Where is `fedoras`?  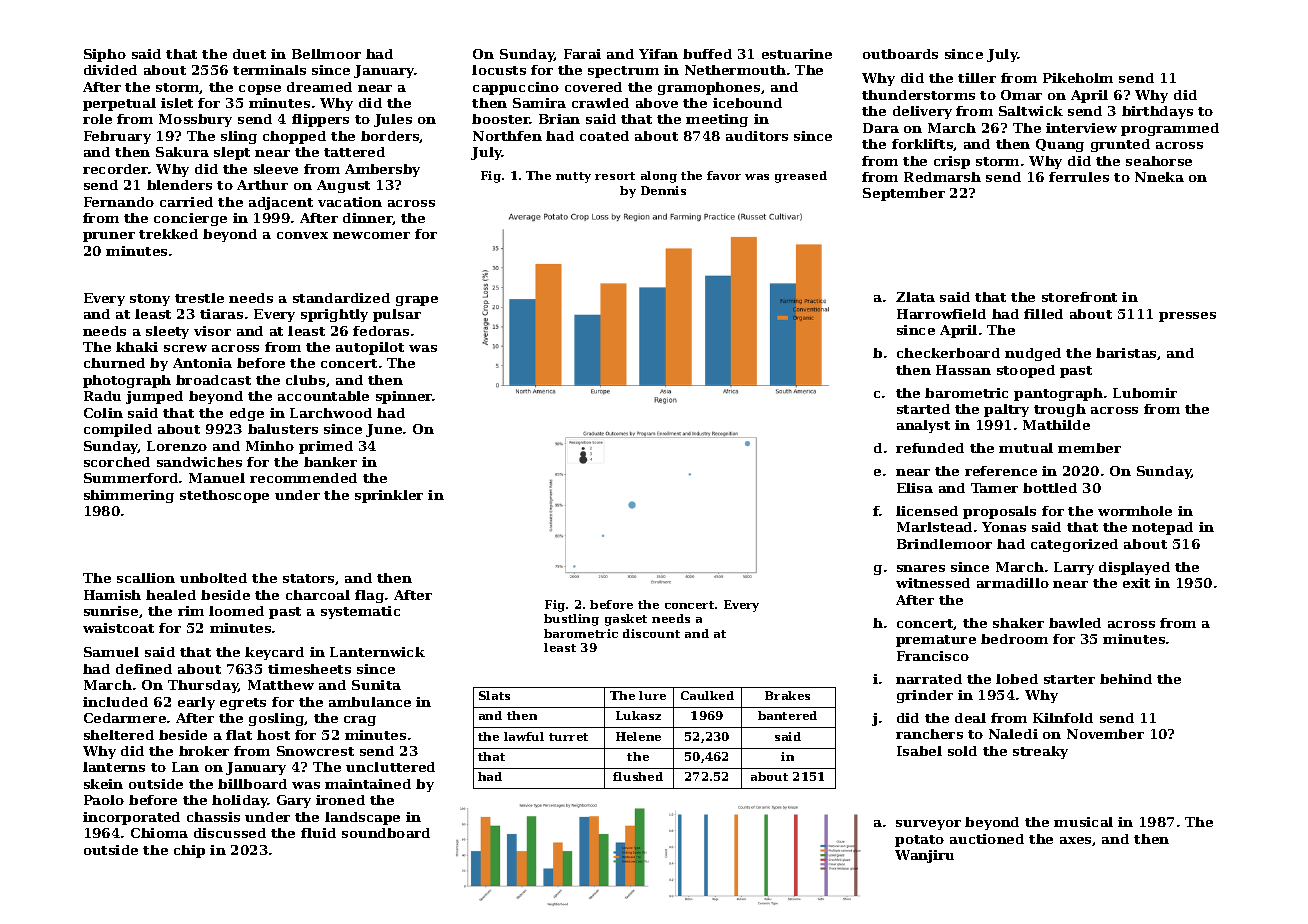 fedoras is located at coordinates (381, 331).
